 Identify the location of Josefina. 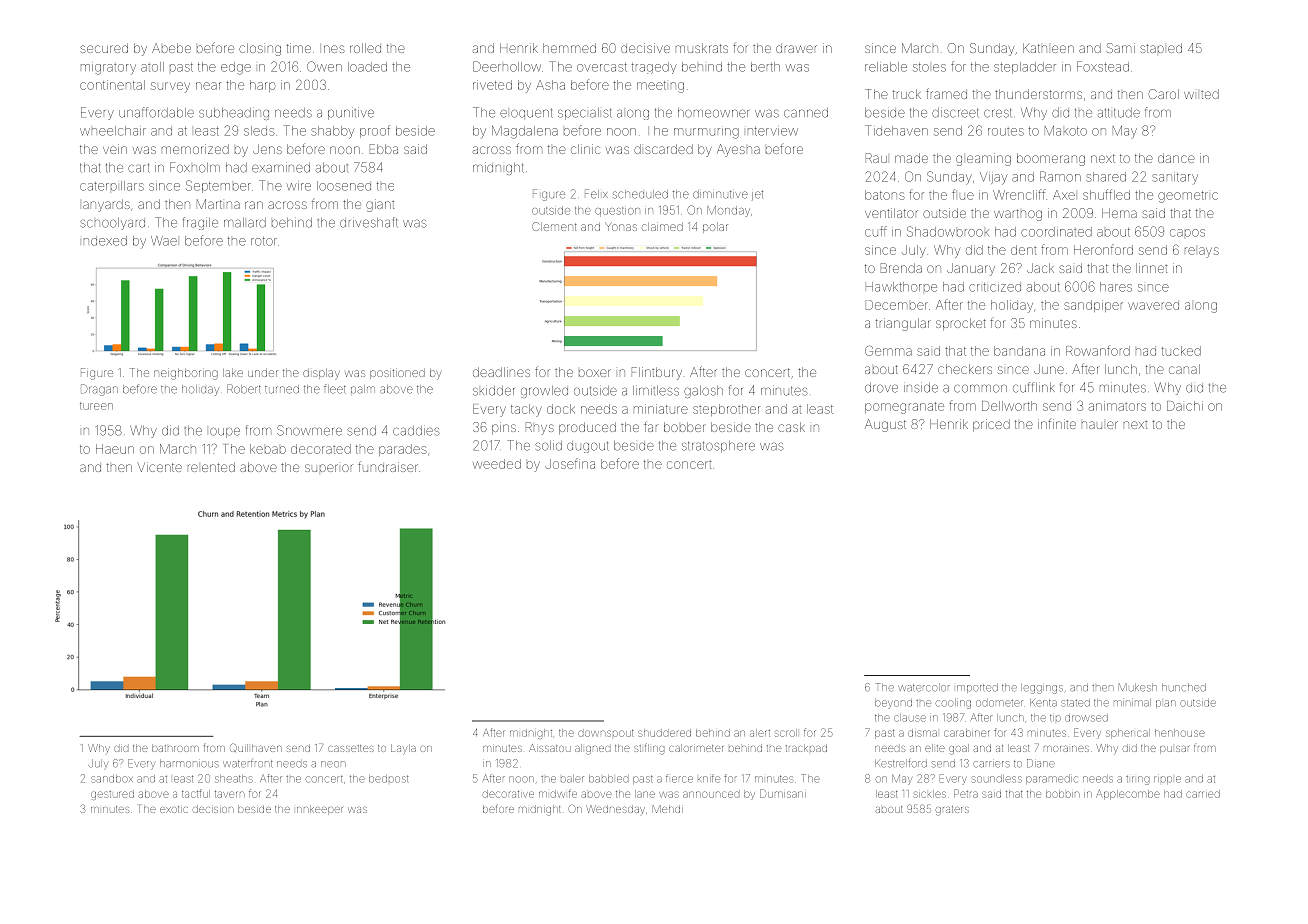
(570, 463).
